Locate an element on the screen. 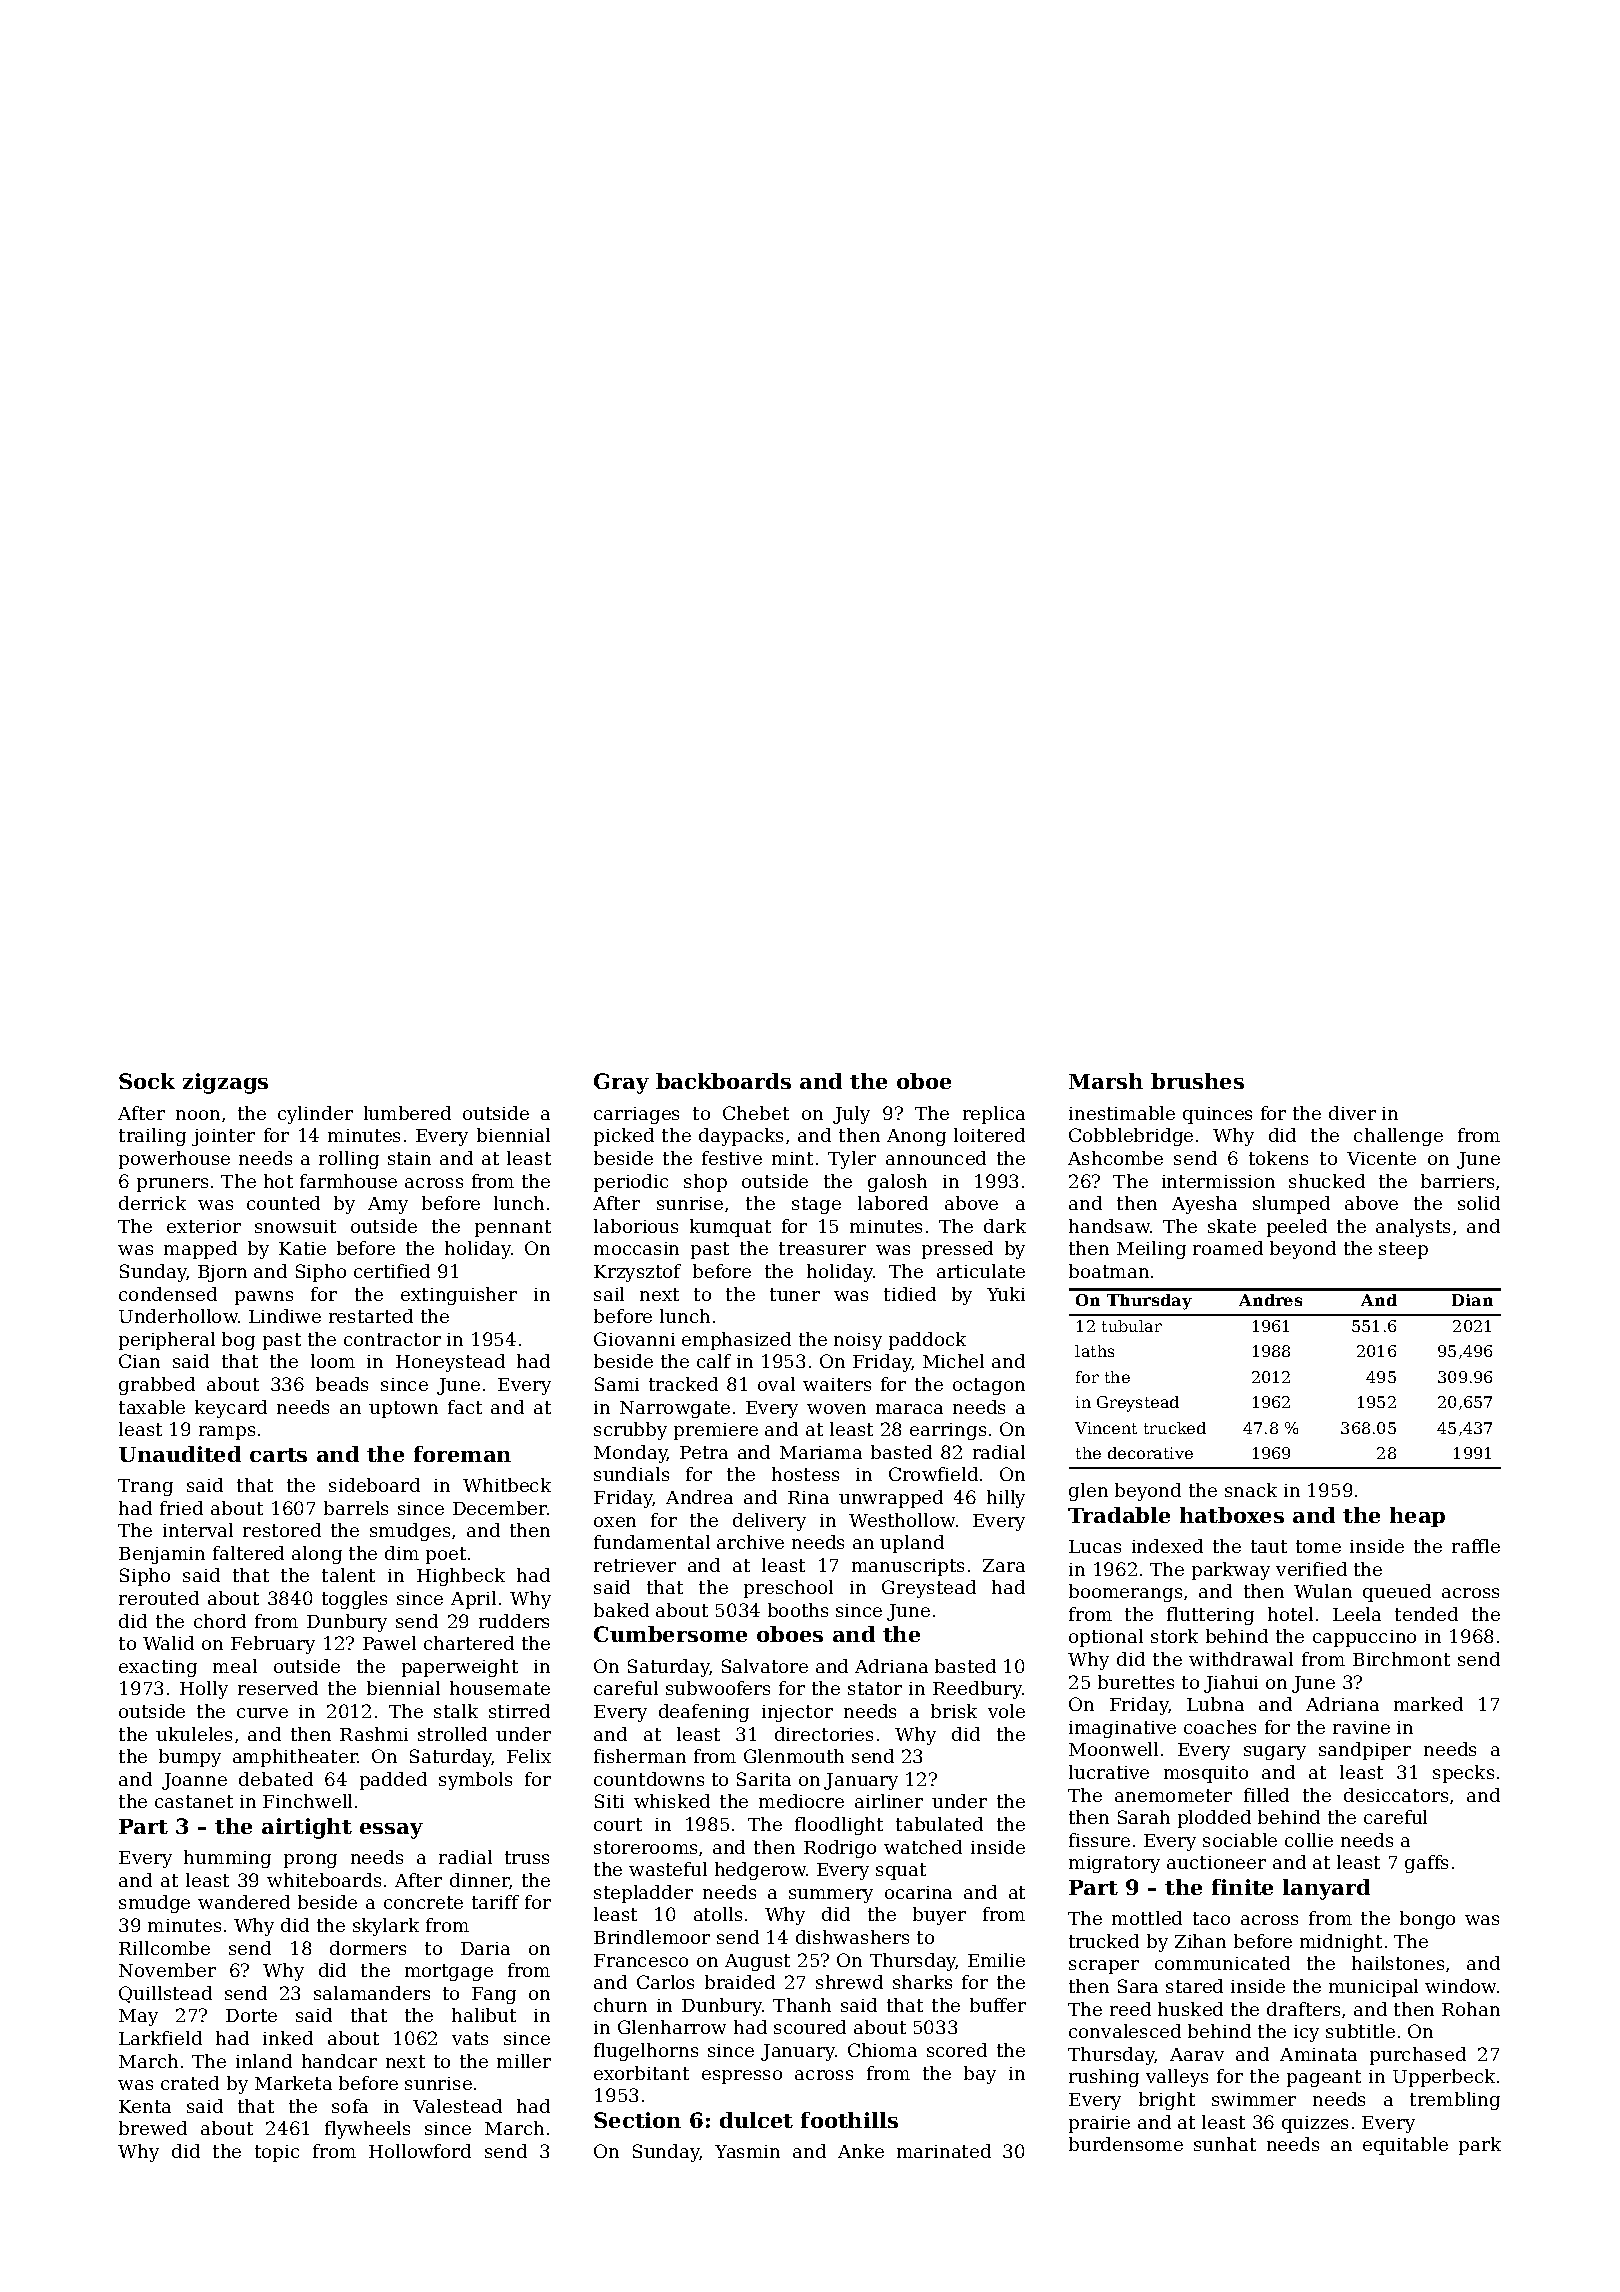 This screenshot has width=1620, height=2292. backboards is located at coordinates (723, 1081).
